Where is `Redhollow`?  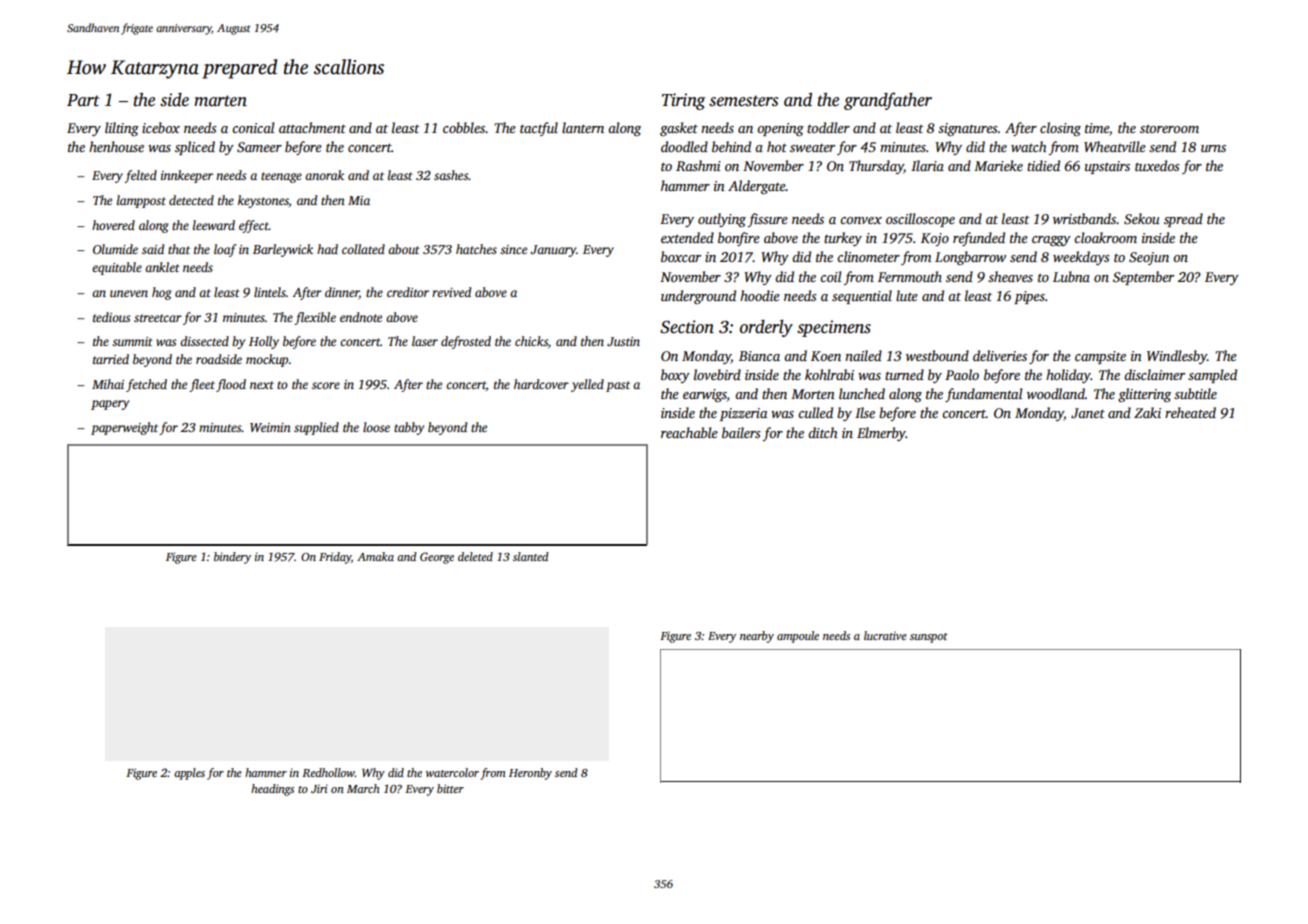 Redhollow is located at coordinates (328, 772).
